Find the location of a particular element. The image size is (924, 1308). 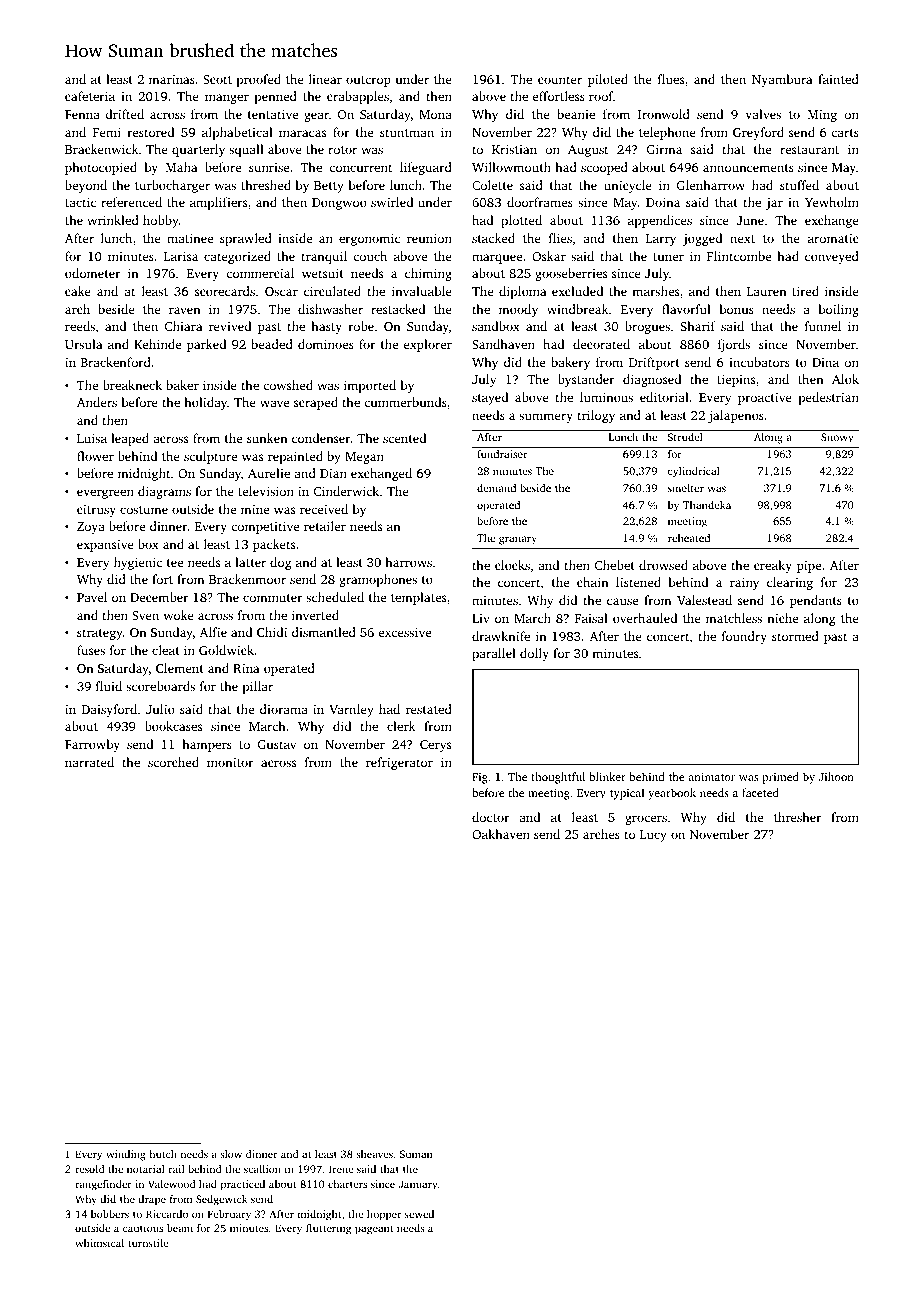

winding is located at coordinates (126, 1155).
